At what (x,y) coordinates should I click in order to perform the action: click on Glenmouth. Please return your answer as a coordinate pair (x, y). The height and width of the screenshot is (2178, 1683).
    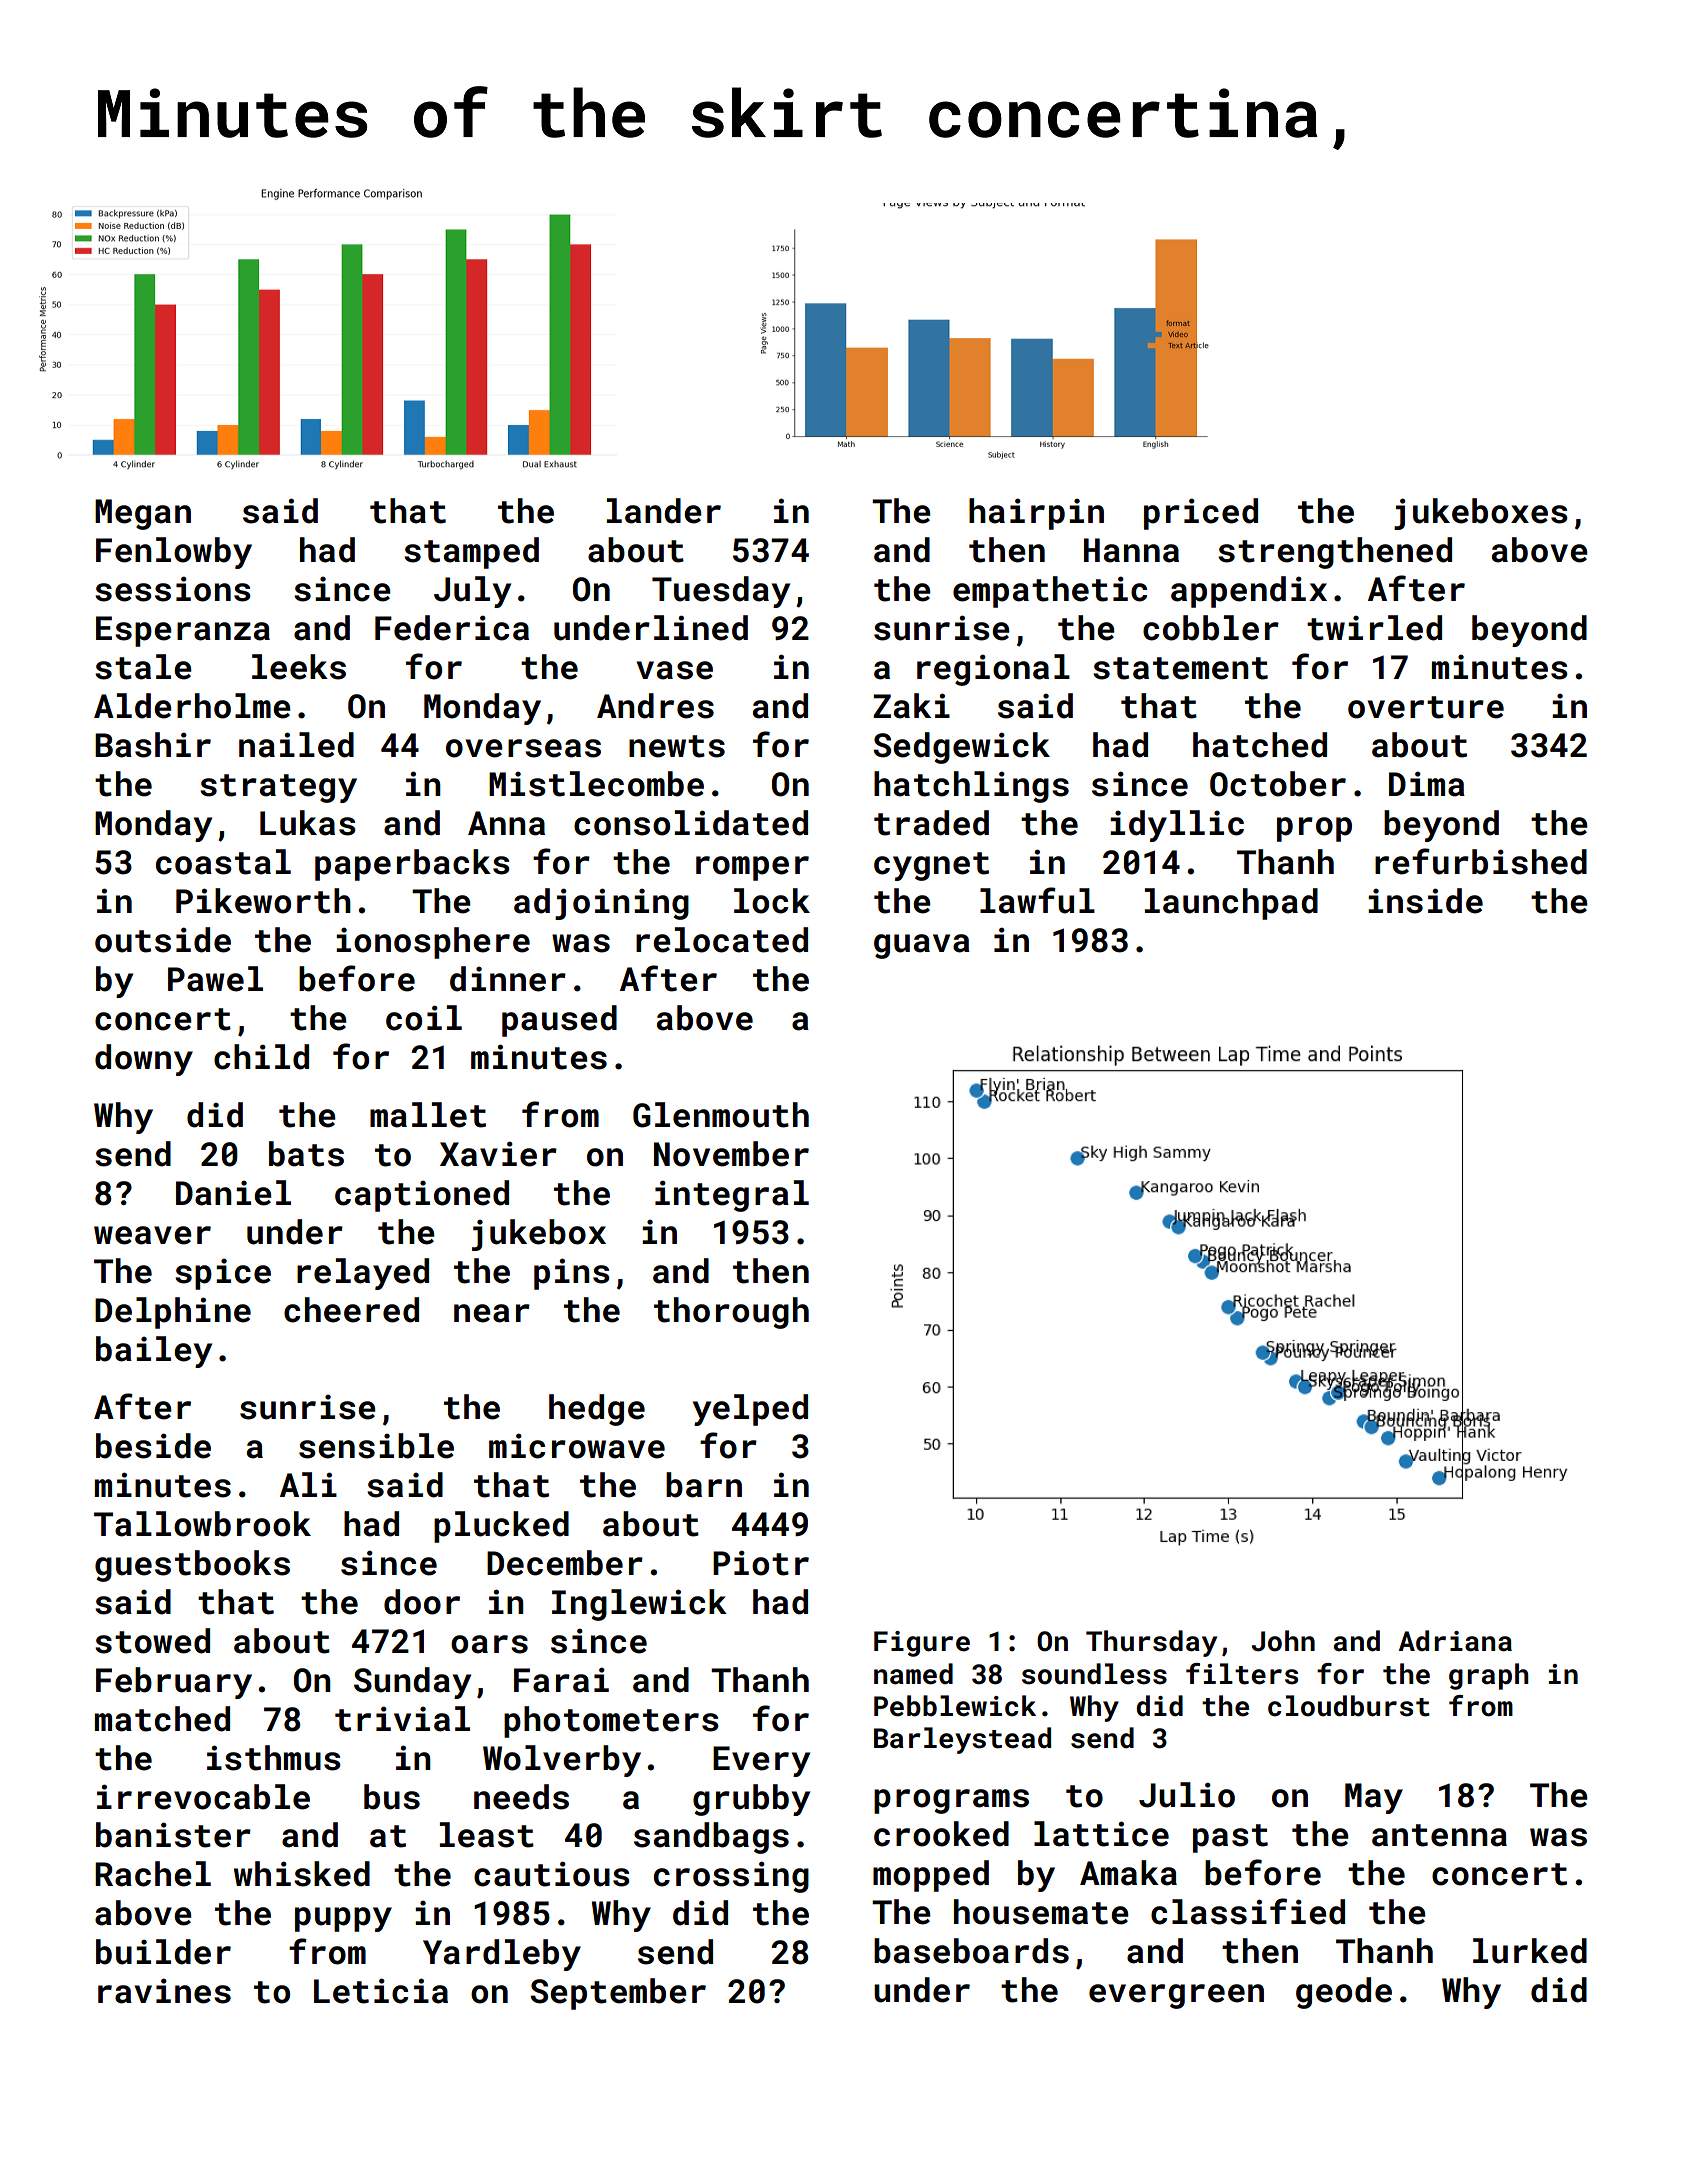
    Looking at the image, I should click on (721, 1115).
